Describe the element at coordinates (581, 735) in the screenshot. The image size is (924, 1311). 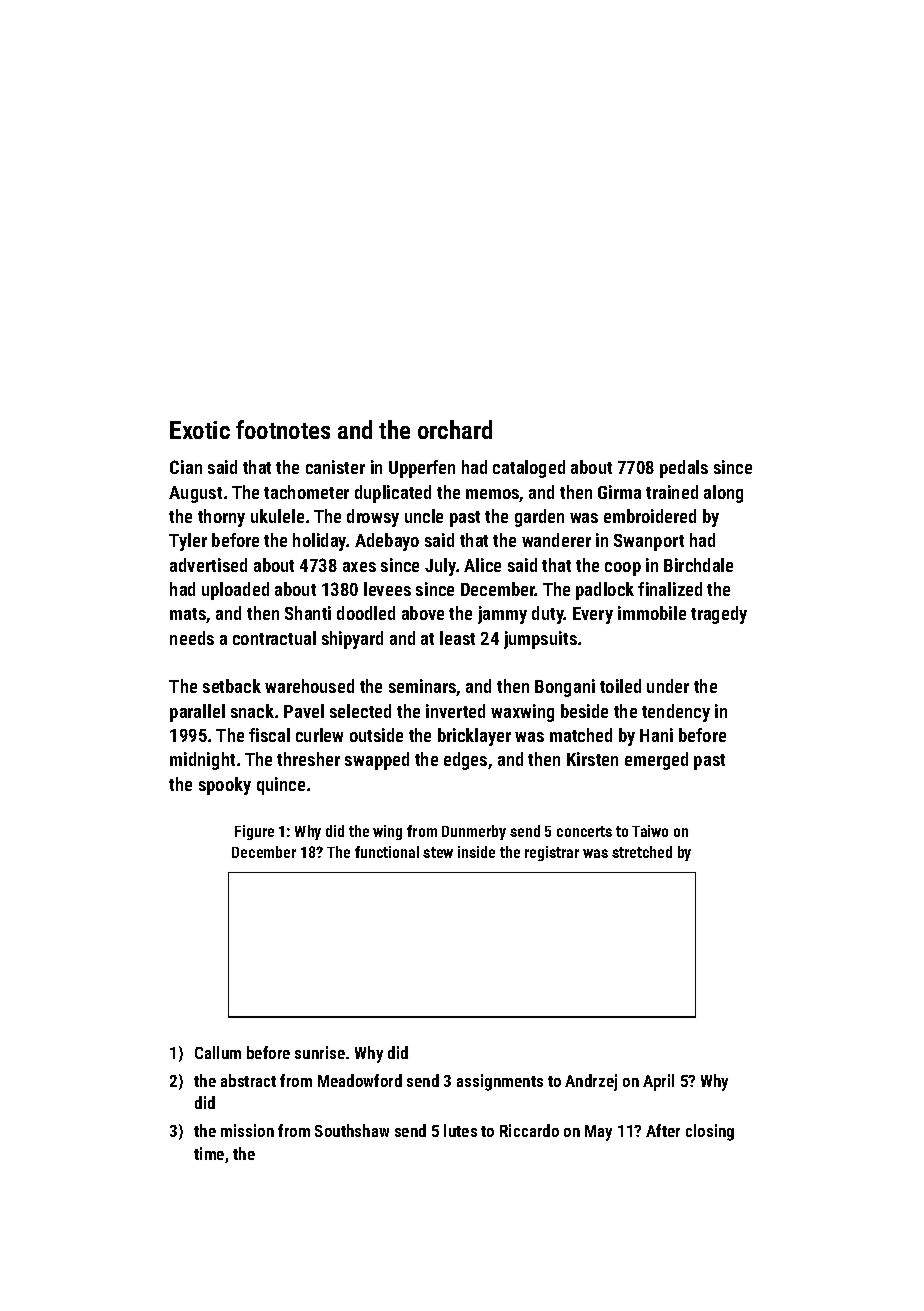
I see `matched` at that location.
